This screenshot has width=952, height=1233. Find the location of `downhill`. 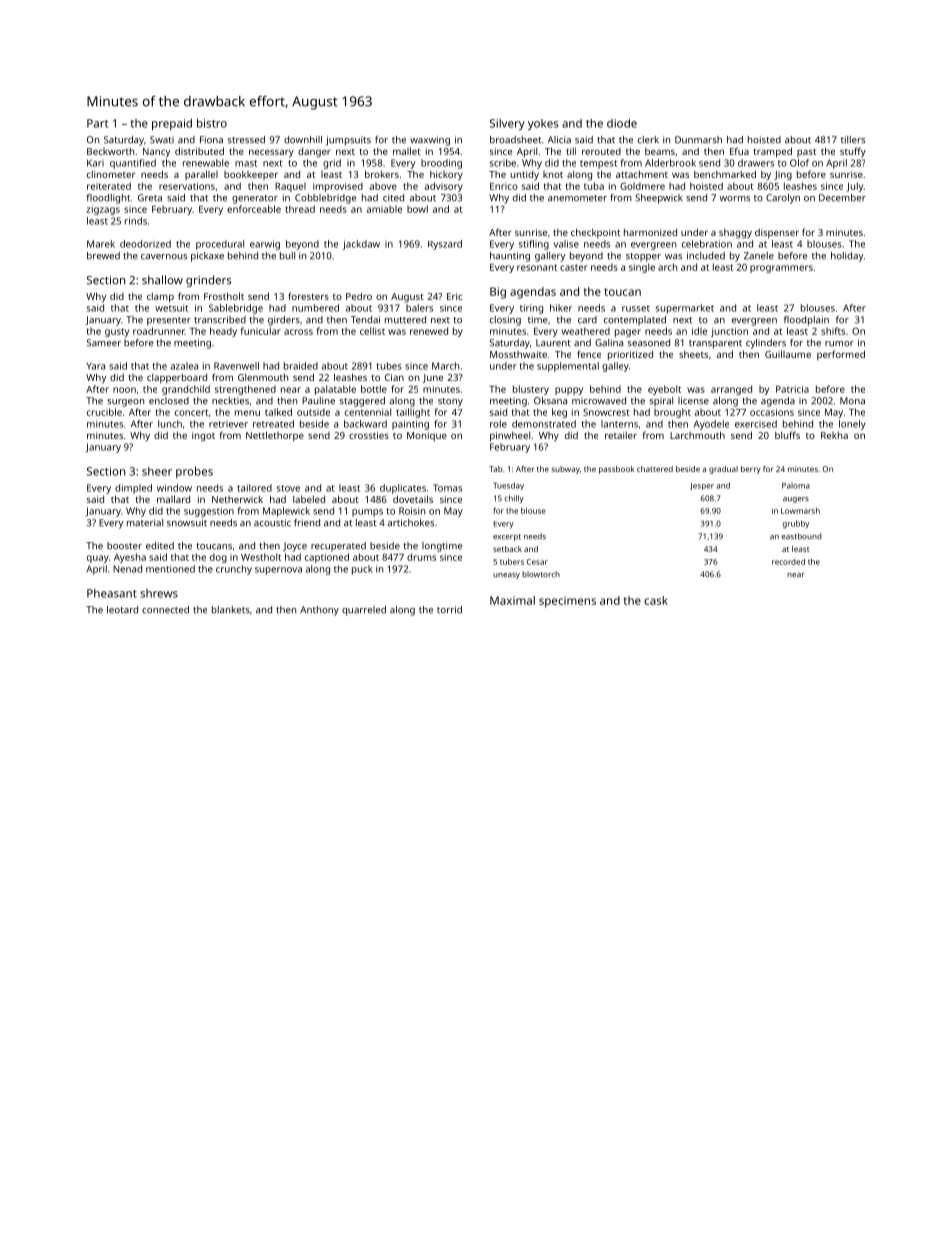

downhill is located at coordinates (303, 140).
